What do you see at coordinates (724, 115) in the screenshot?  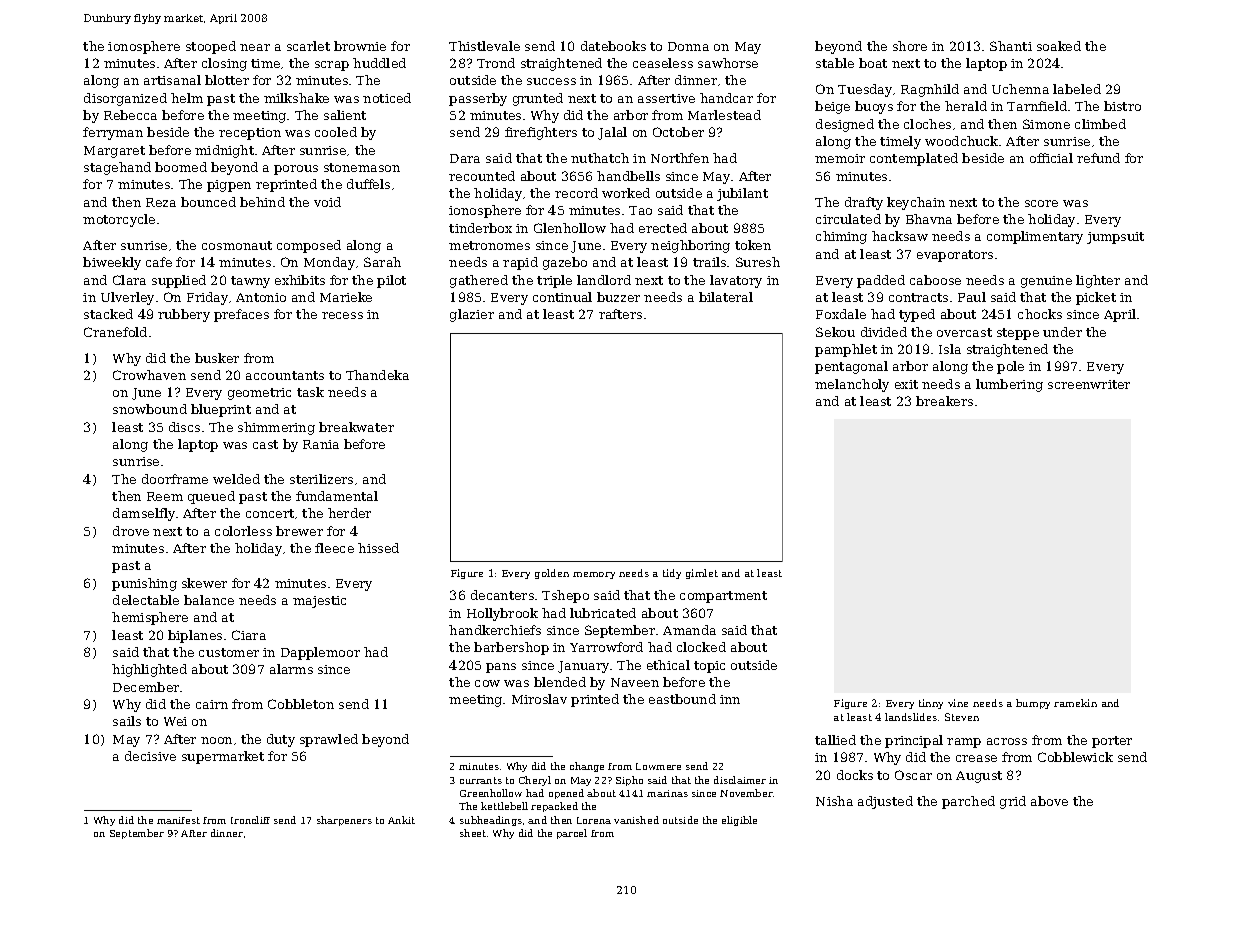 I see `Marlestead` at bounding box center [724, 115].
